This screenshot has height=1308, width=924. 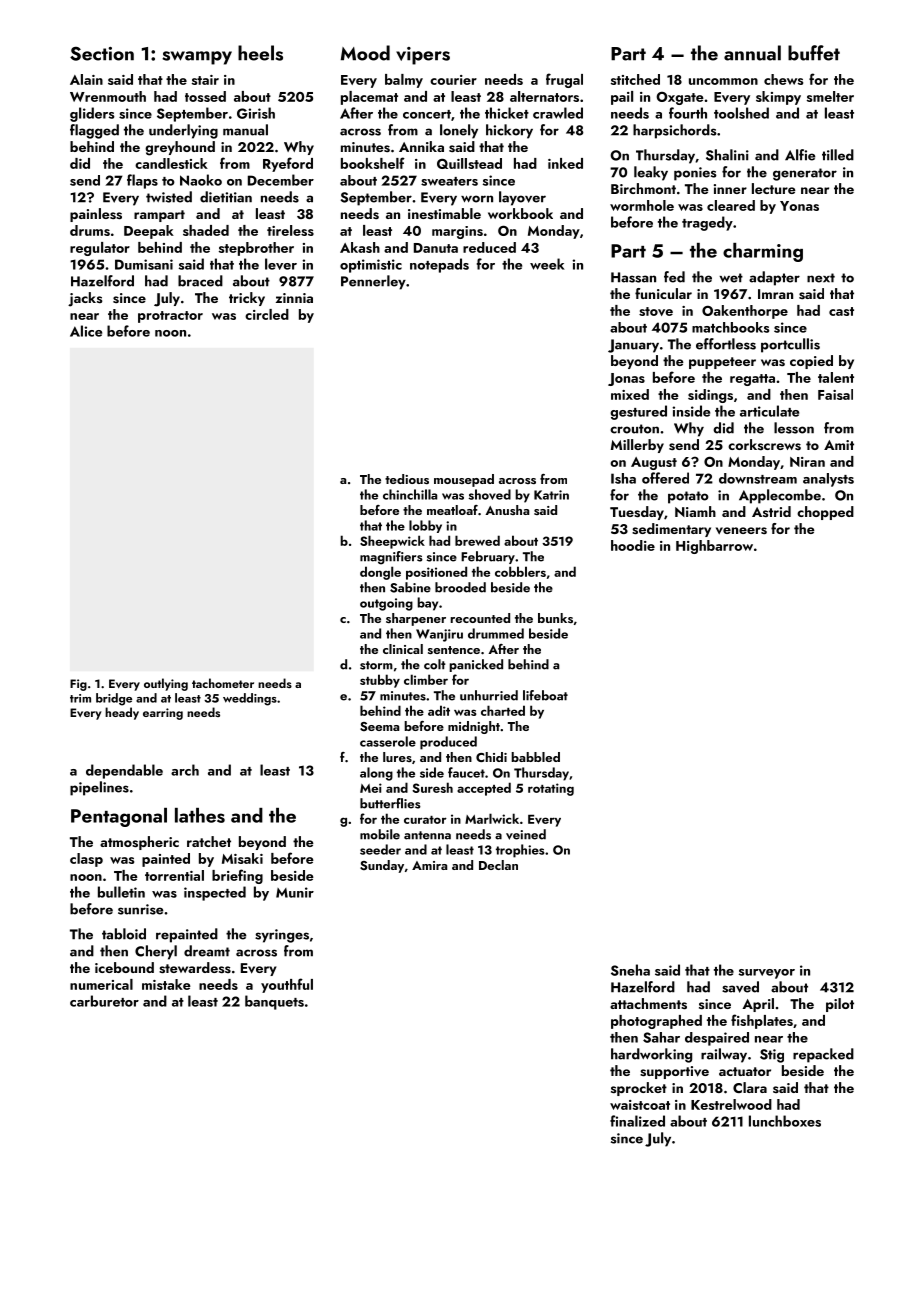 I want to click on courier, so click(x=453, y=80).
